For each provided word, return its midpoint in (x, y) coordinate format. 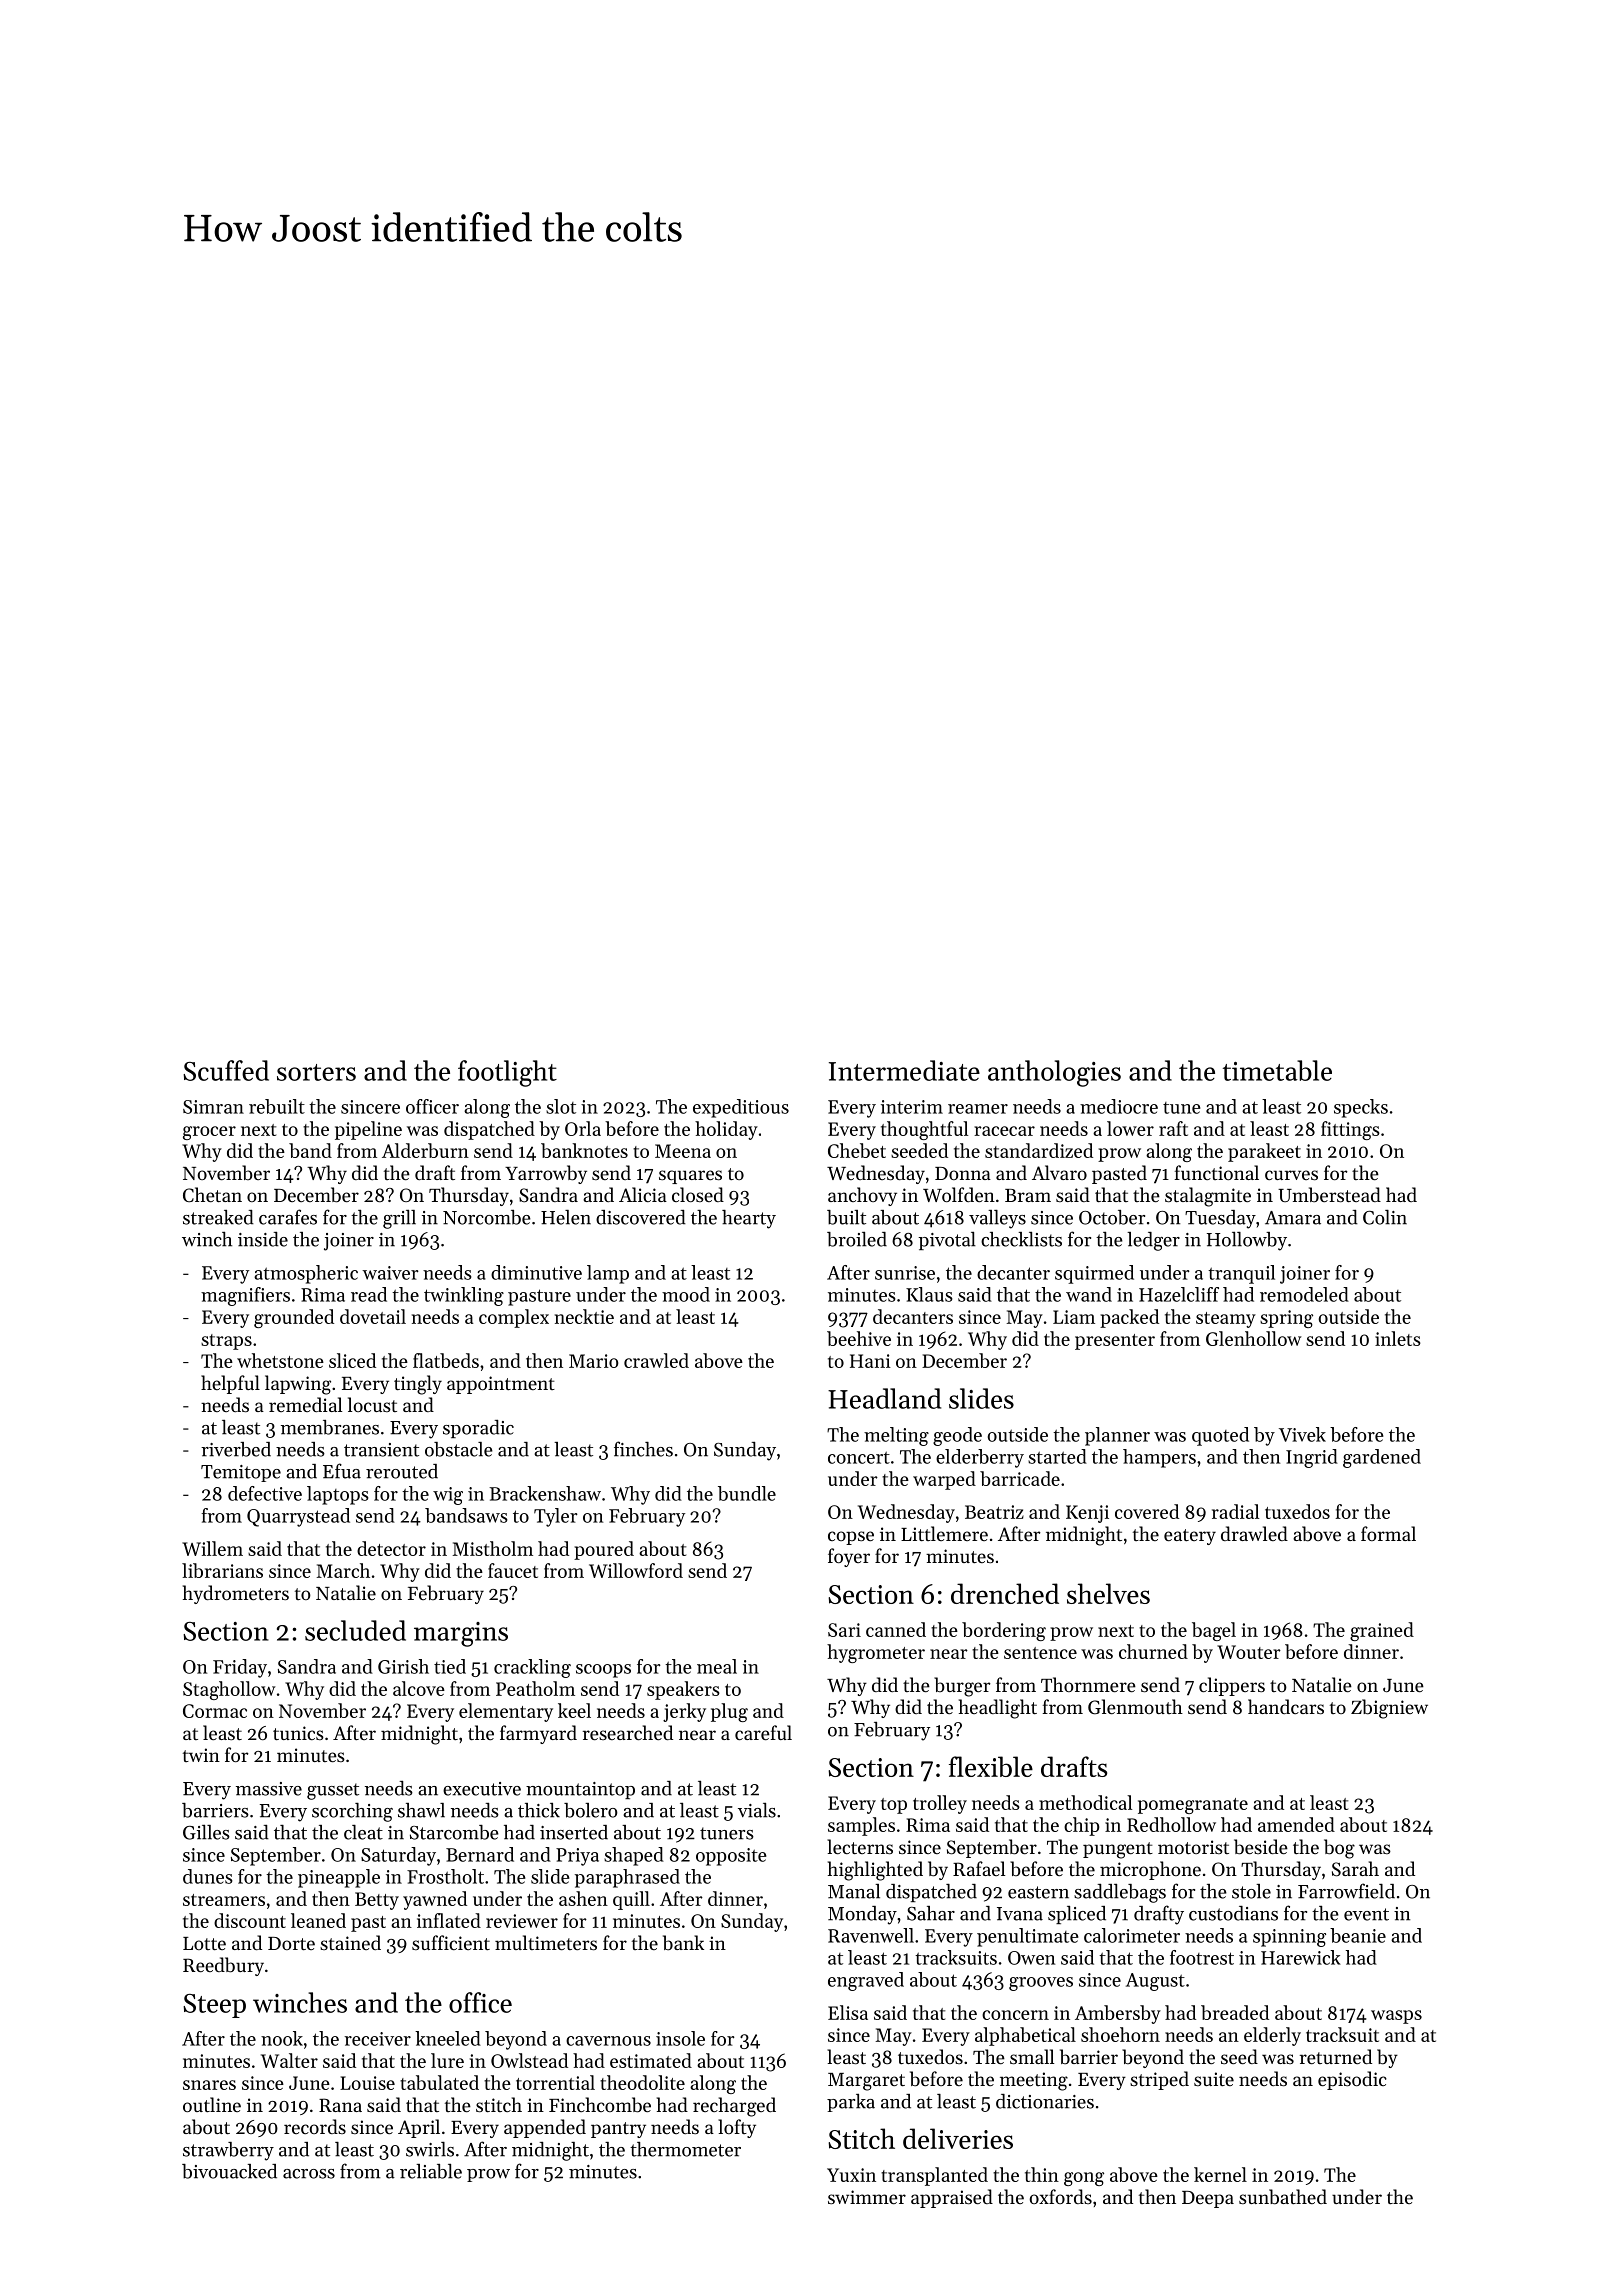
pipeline (368, 1130)
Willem (212, 1548)
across (309, 2174)
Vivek (1302, 1434)
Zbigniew (1389, 1709)
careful (763, 1732)
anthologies (1054, 1073)
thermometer (685, 2149)
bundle (747, 1493)
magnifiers (245, 1296)
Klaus (929, 1294)
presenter (1115, 1342)
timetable (1277, 1070)
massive (269, 1789)
